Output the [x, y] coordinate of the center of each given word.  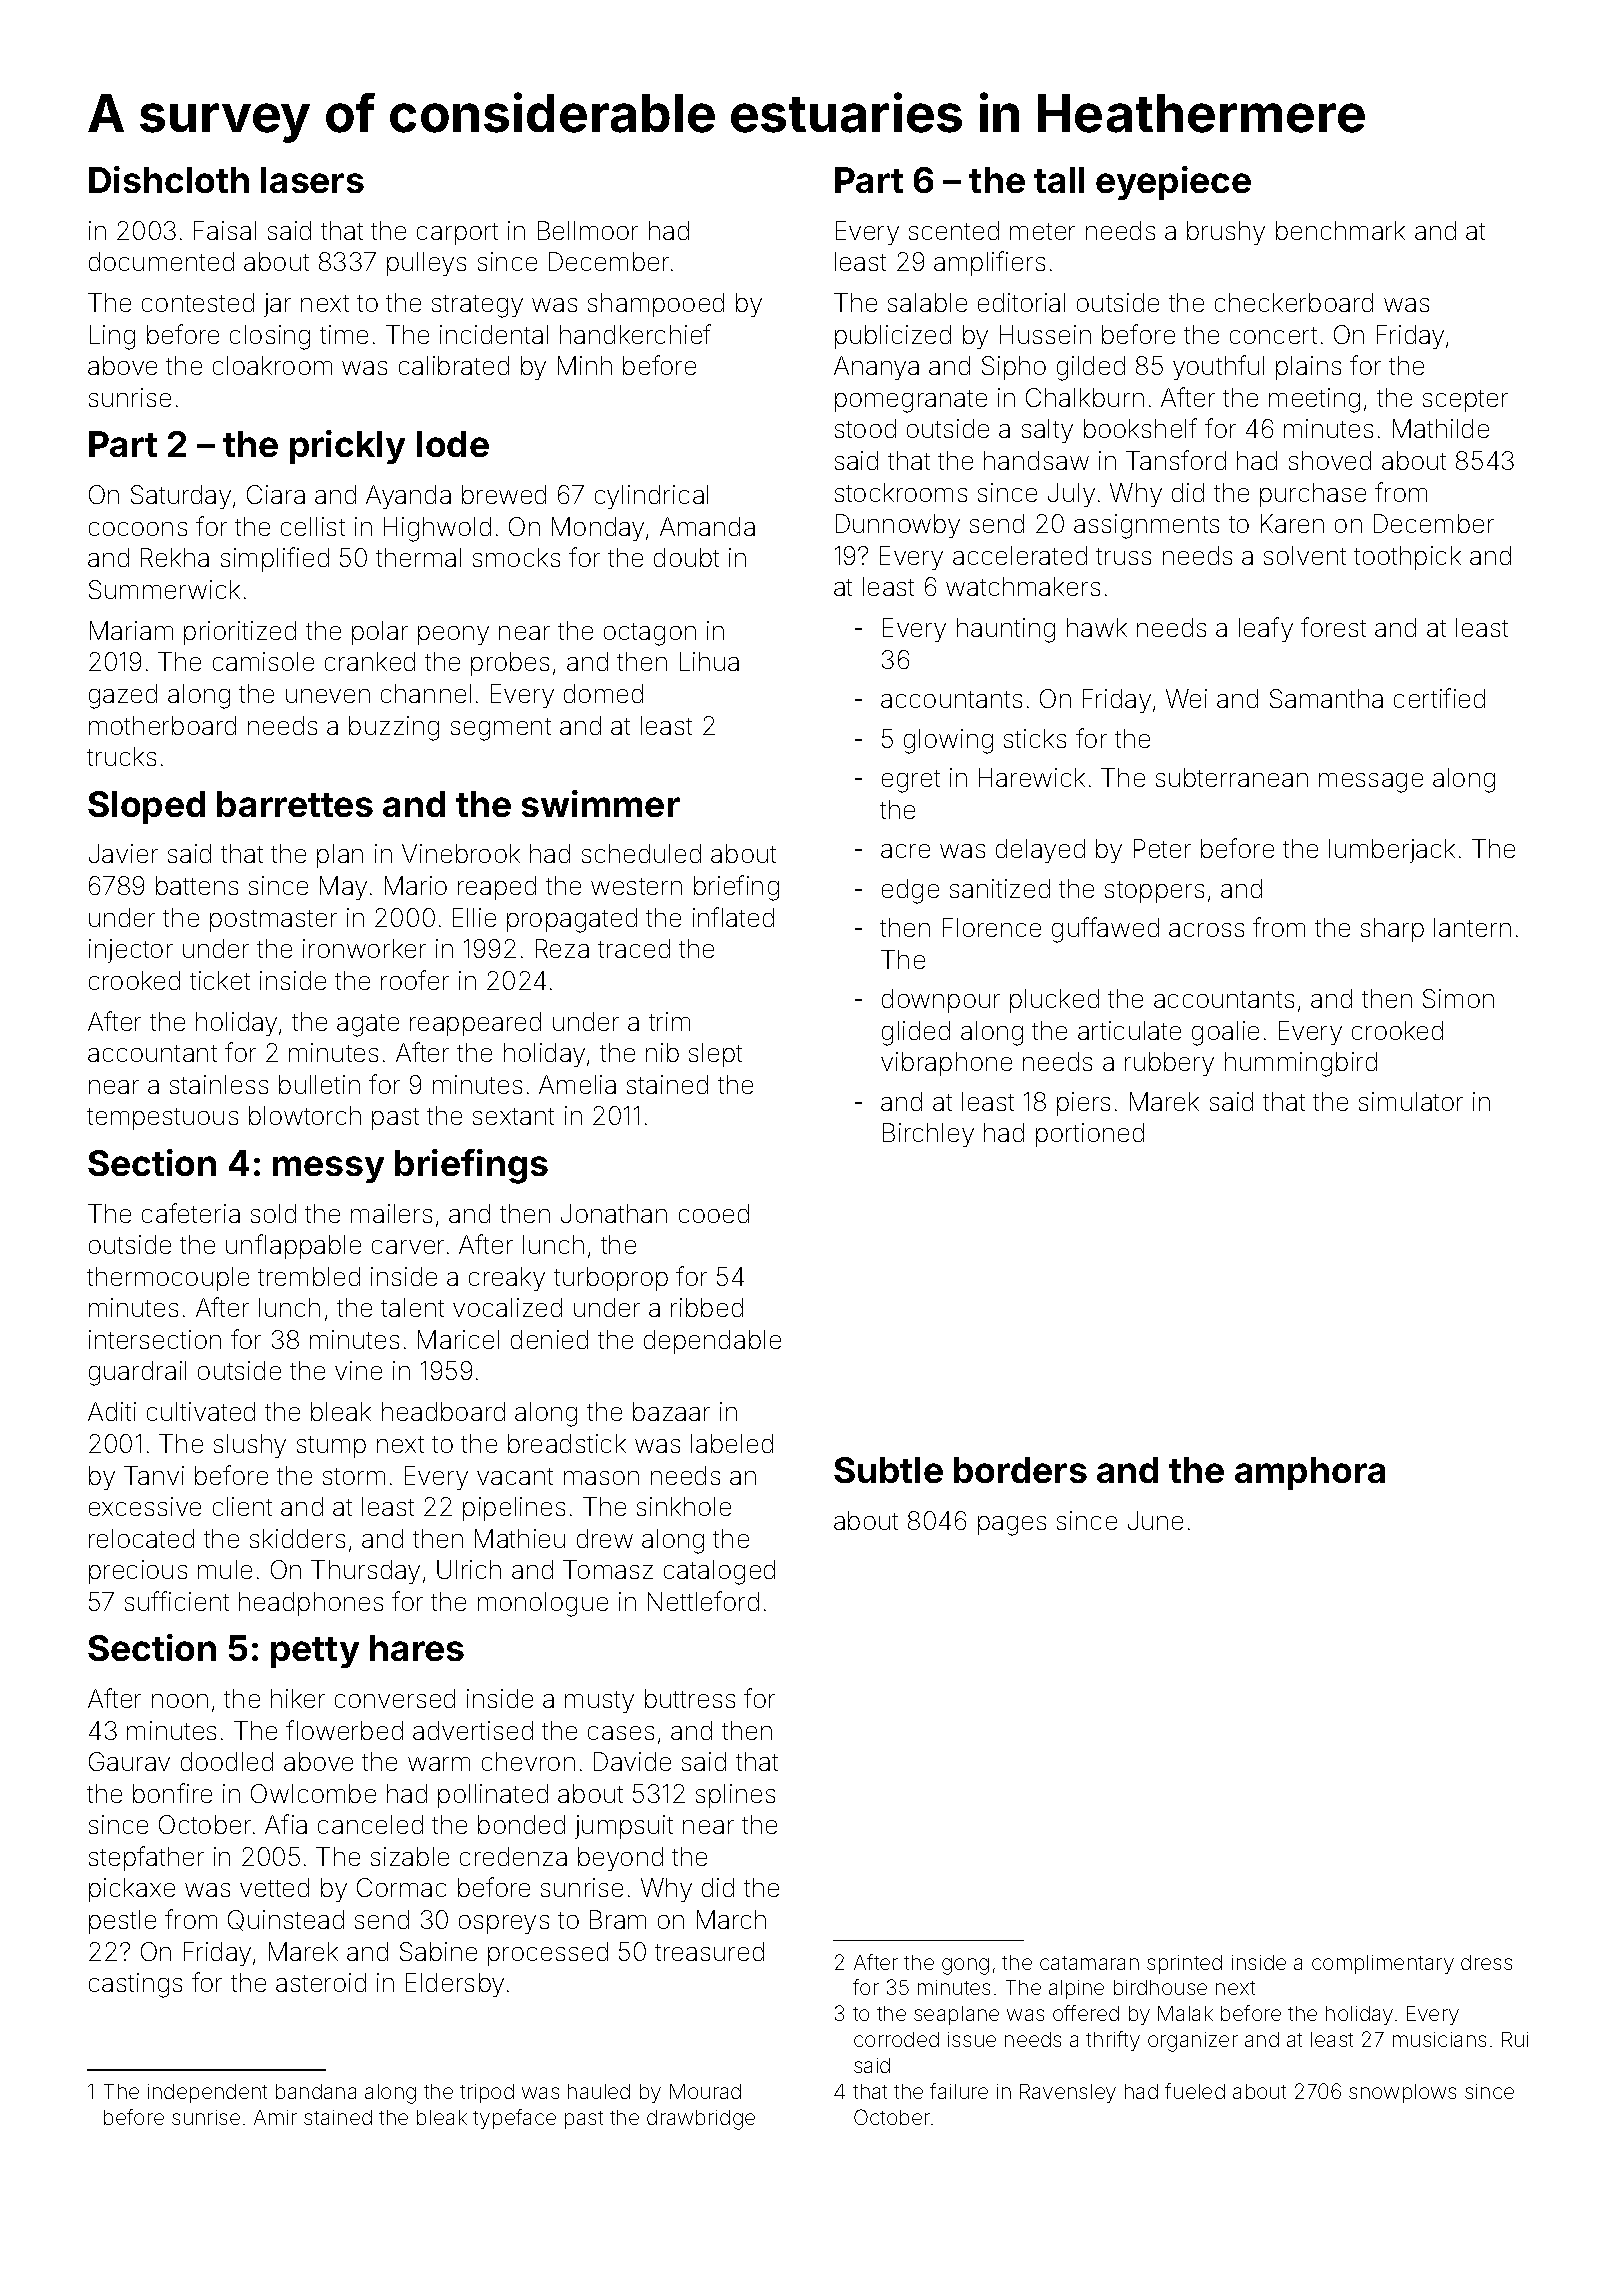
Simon [1458, 998]
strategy [477, 306]
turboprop [611, 1279]
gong [965, 1966]
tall [1059, 180]
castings [135, 1985]
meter [1042, 231]
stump [331, 1447]
